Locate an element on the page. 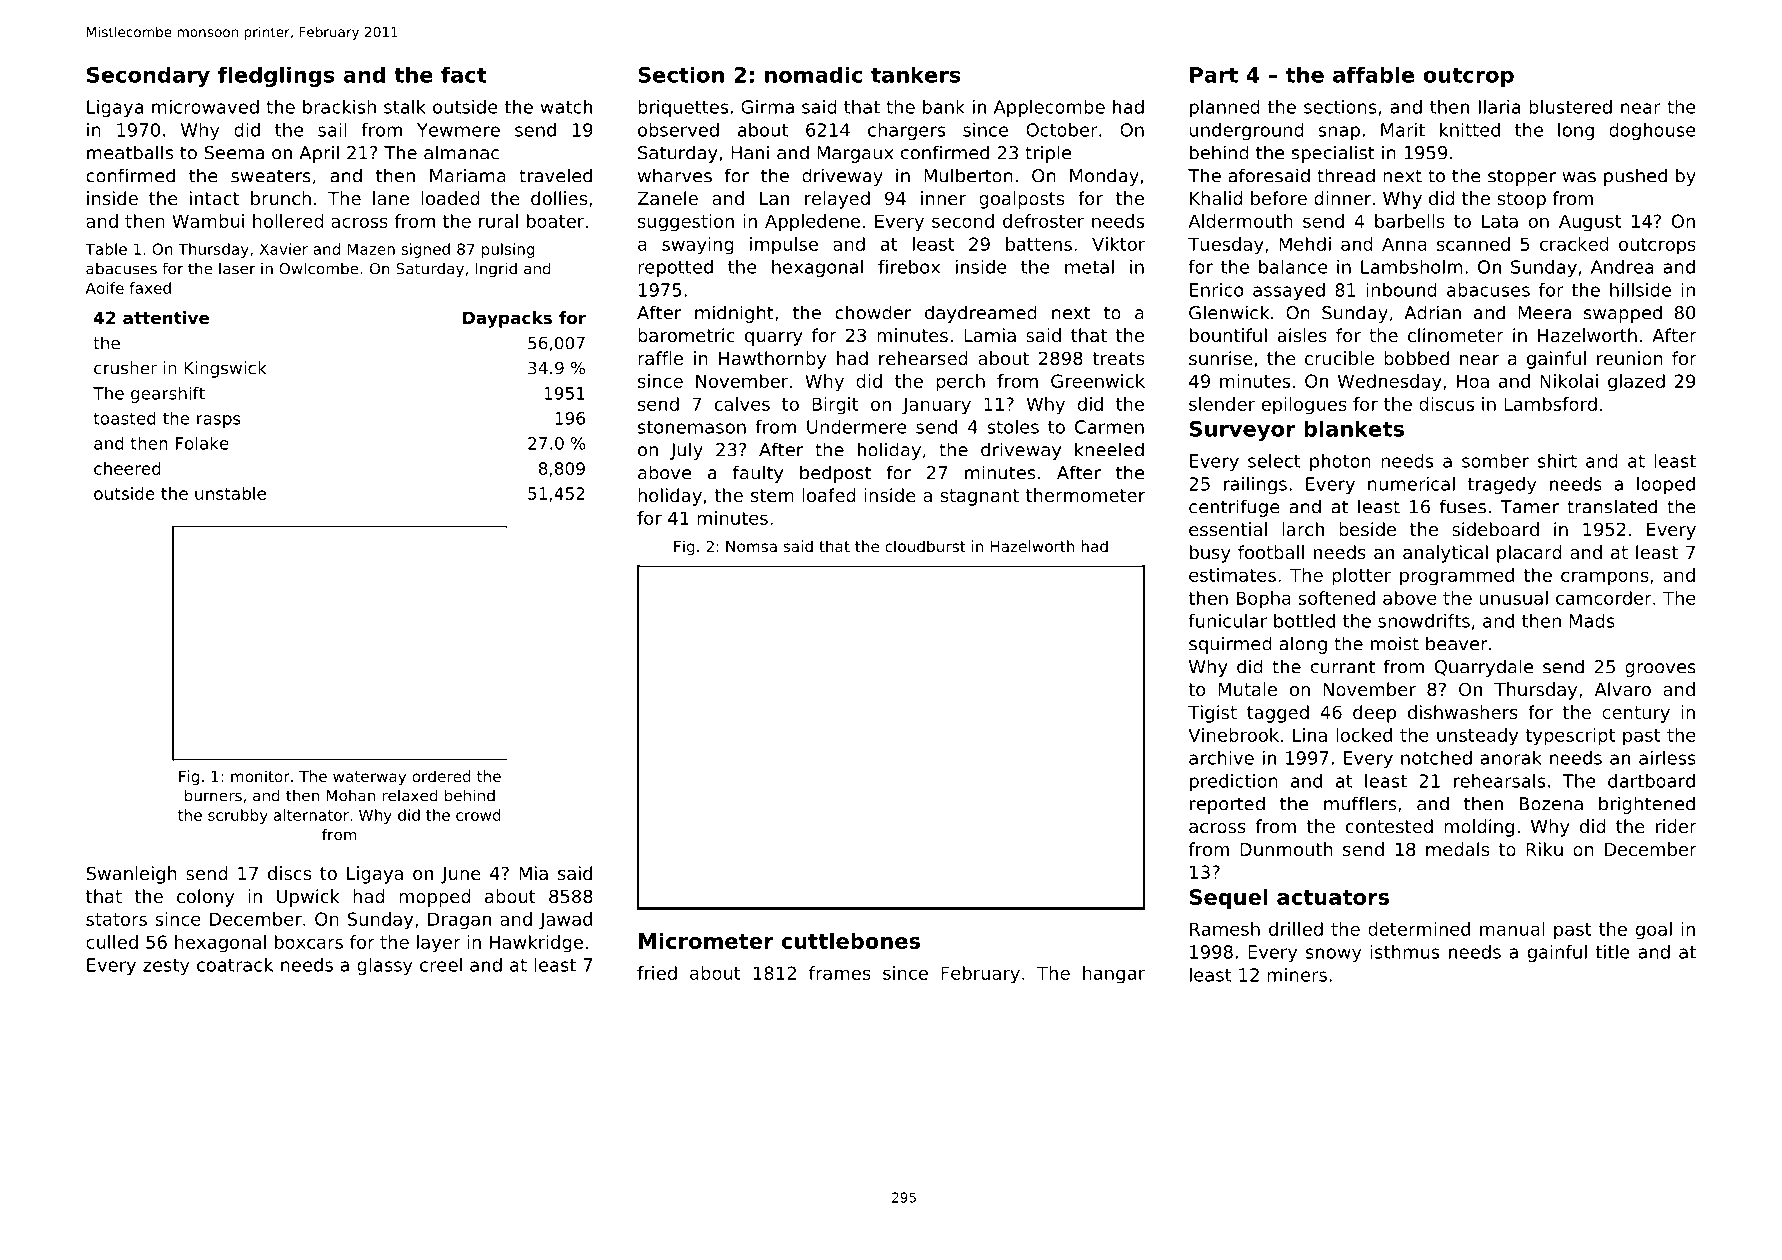 This page has height=1260, width=1782. cheered is located at coordinates (127, 468).
